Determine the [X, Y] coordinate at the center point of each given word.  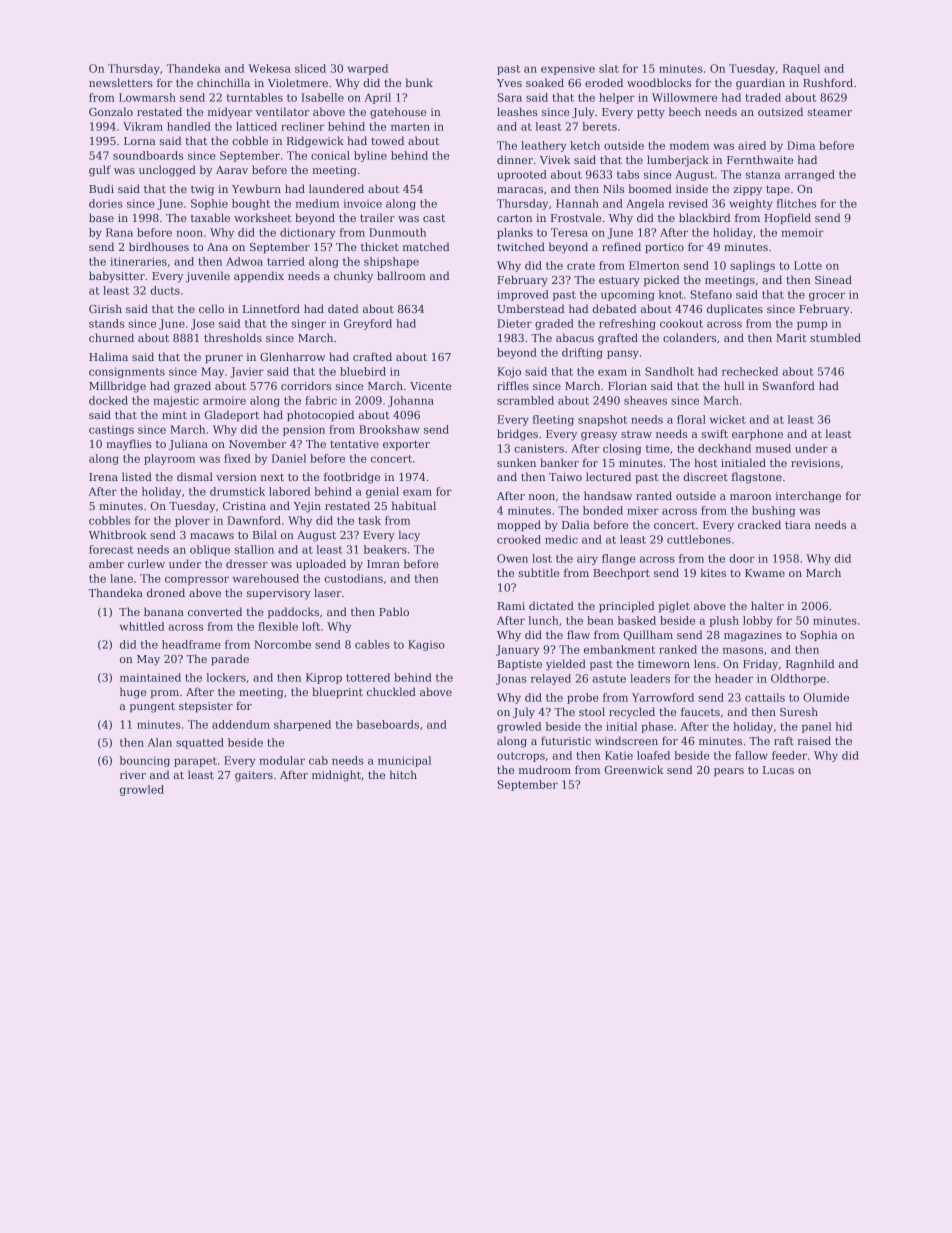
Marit [791, 338]
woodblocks [659, 82]
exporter [406, 445]
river [133, 775]
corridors [306, 385]
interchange [808, 497]
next [272, 477]
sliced [310, 68]
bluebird [363, 371]
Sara [509, 97]
